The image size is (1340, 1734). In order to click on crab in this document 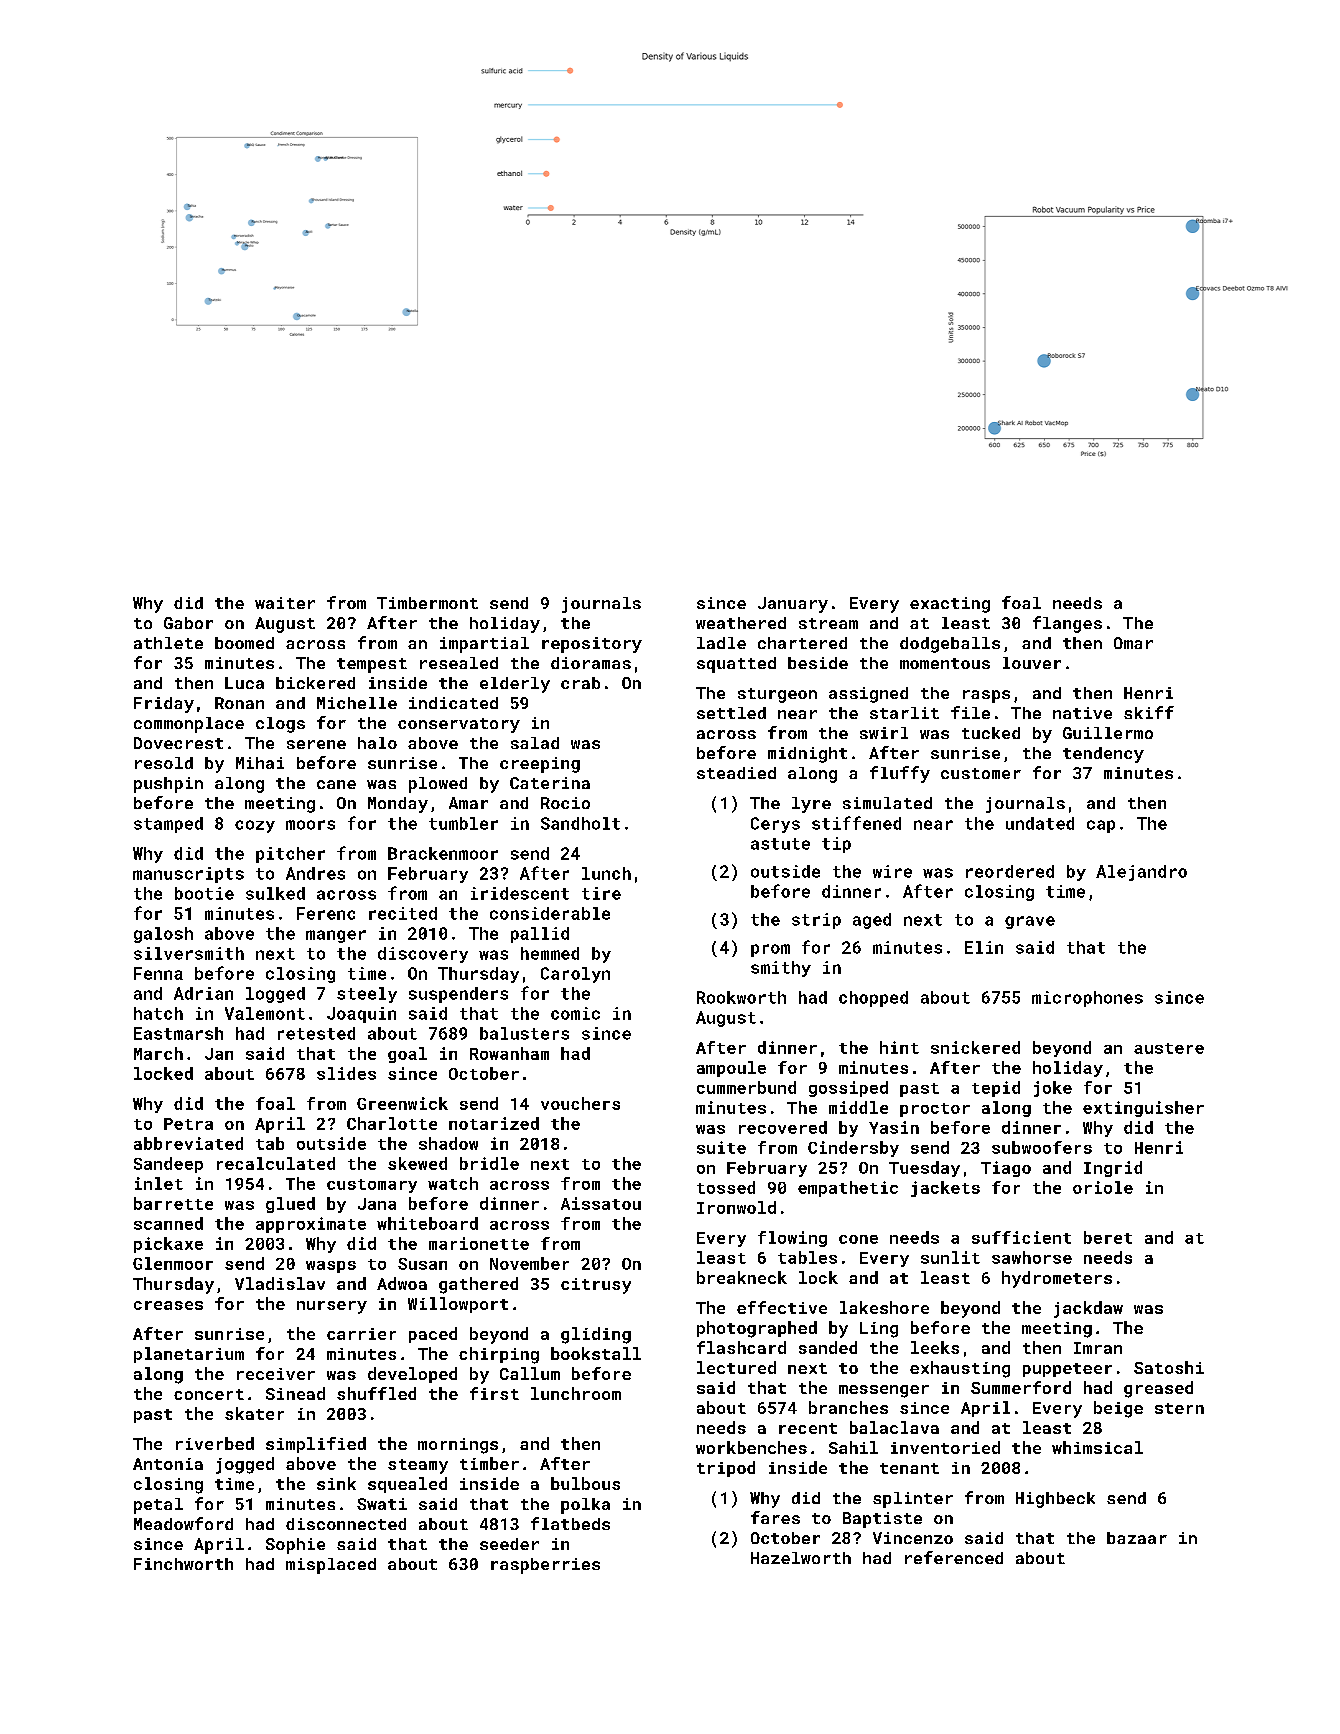, I will do `click(580, 683)`.
